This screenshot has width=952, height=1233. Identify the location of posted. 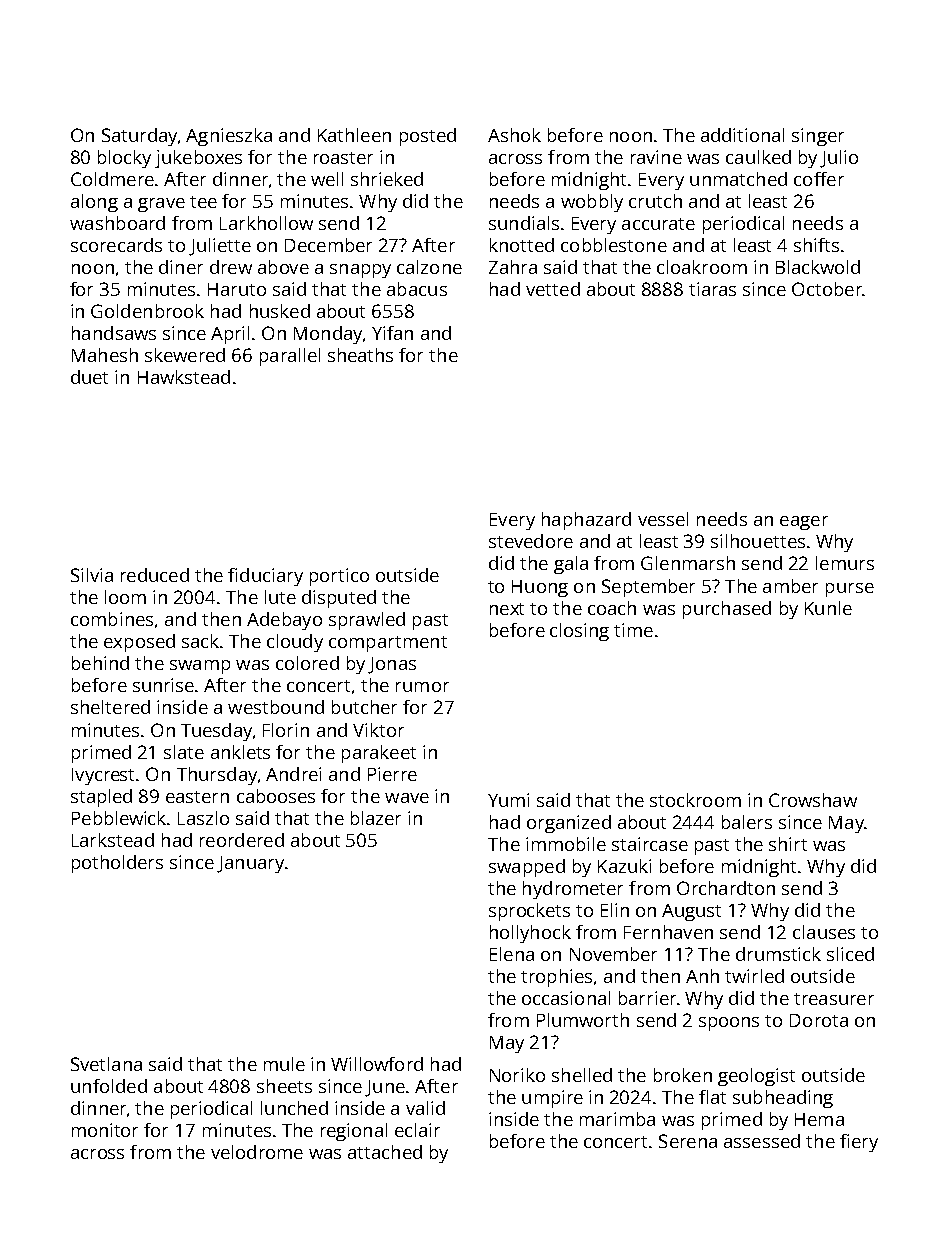
(428, 137).
